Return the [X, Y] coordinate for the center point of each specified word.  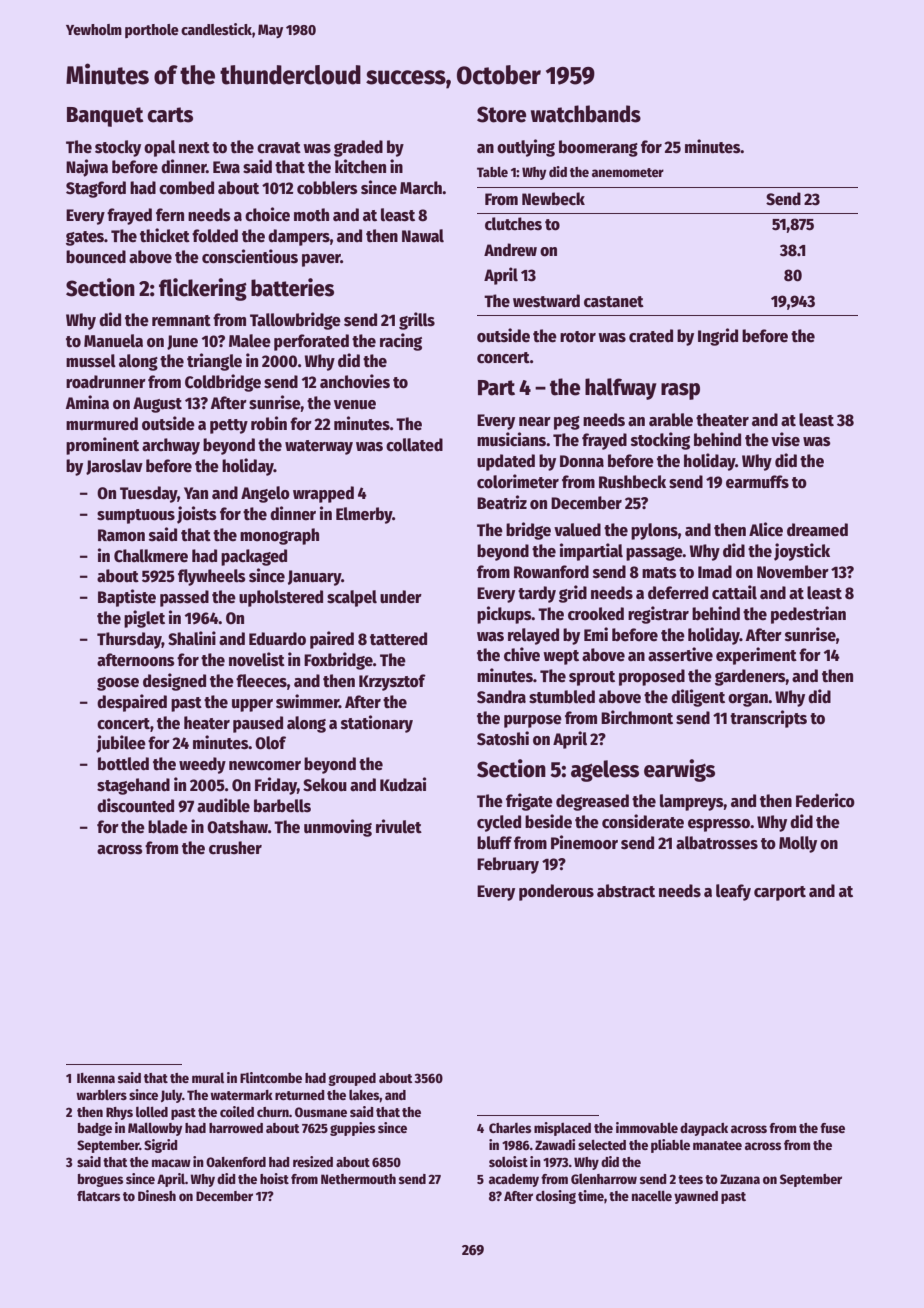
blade [168, 827]
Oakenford [236, 1162]
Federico [825, 800]
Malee [250, 341]
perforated [311, 342]
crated [651, 336]
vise [785, 439]
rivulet [399, 826]
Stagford [96, 189]
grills [417, 321]
